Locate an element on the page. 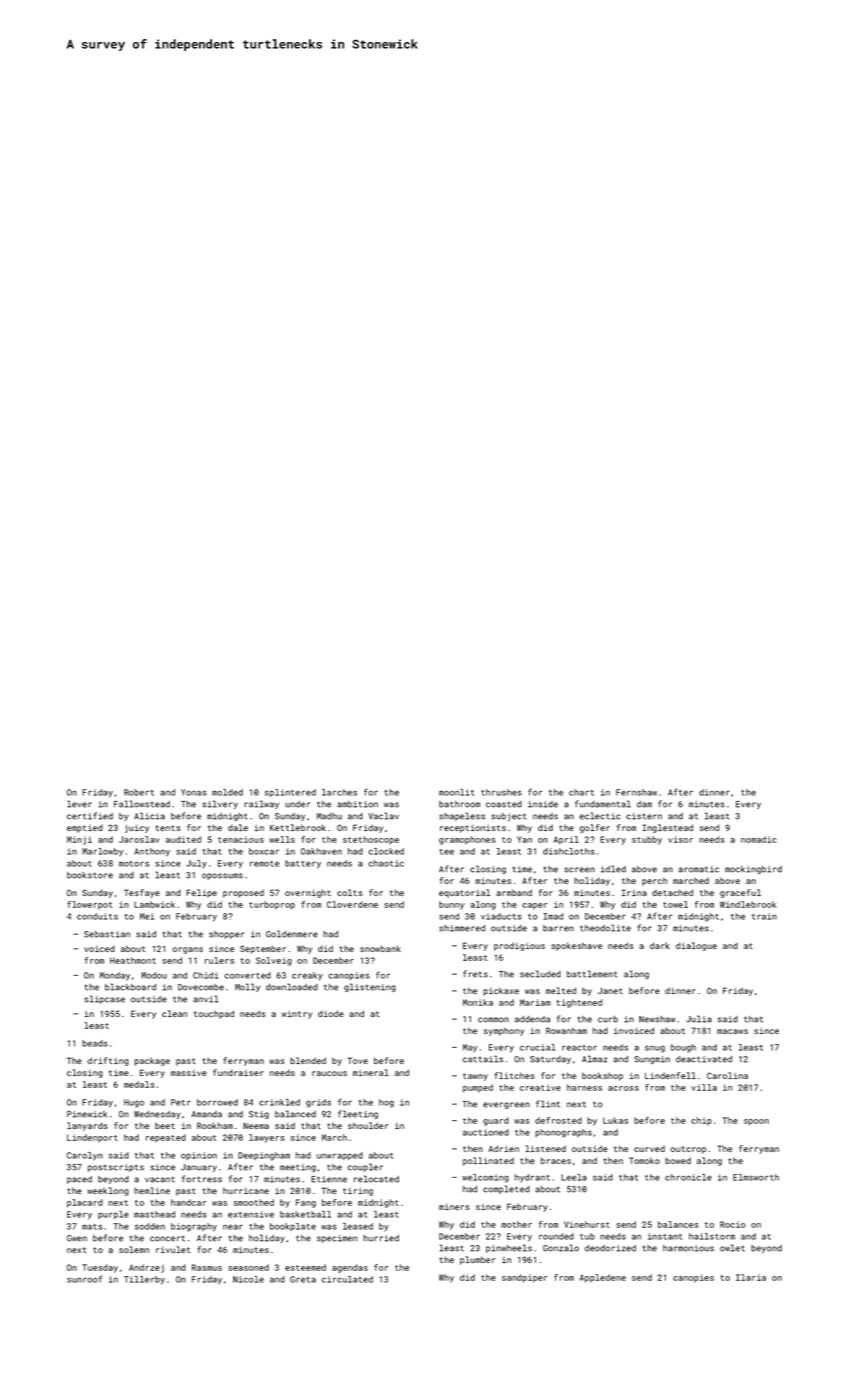 This document has height=1400, width=849. biography is located at coordinates (194, 1227).
